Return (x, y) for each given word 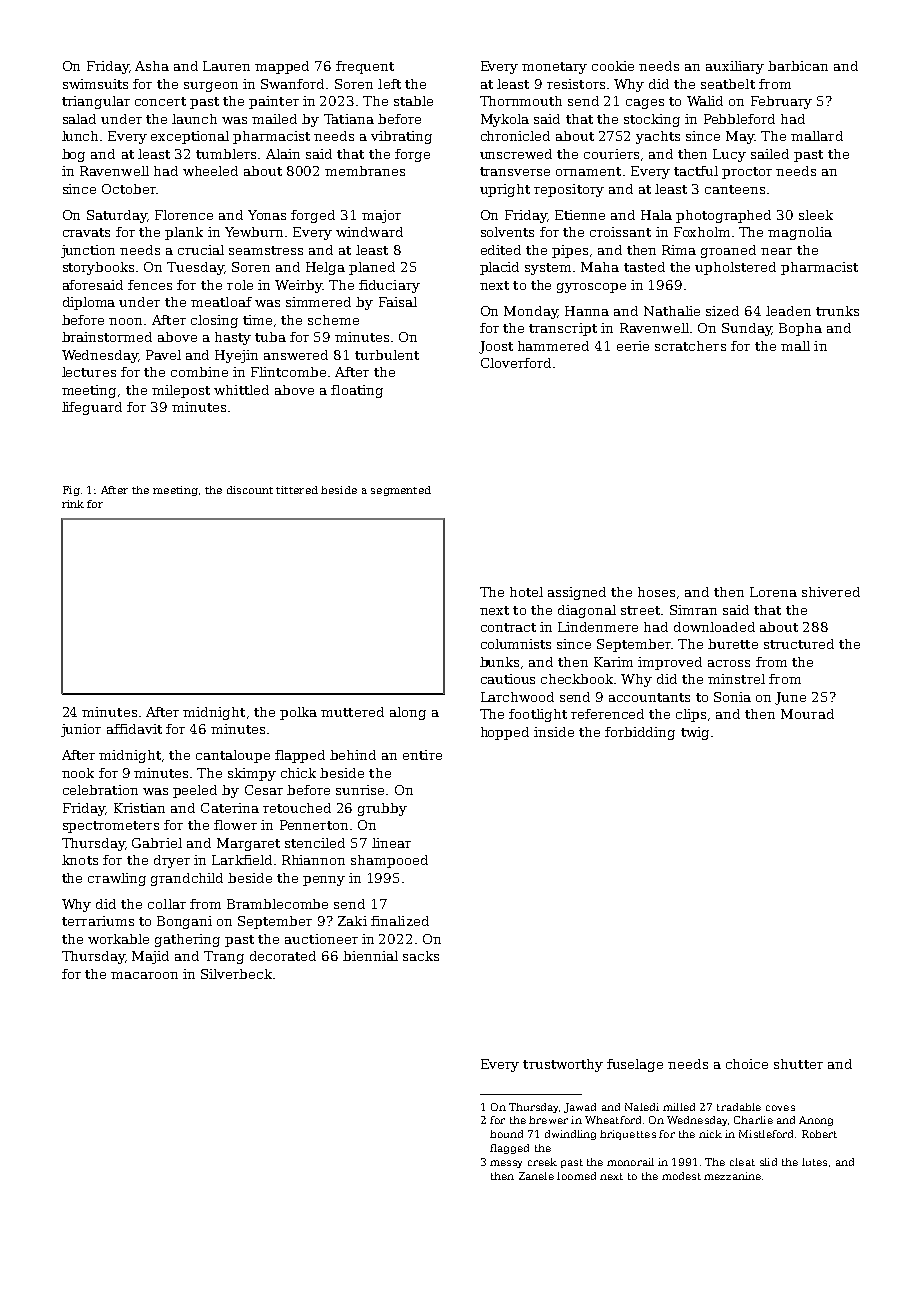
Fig (71, 491)
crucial (201, 250)
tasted (644, 267)
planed (372, 268)
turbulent (387, 355)
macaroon (144, 975)
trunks (837, 311)
